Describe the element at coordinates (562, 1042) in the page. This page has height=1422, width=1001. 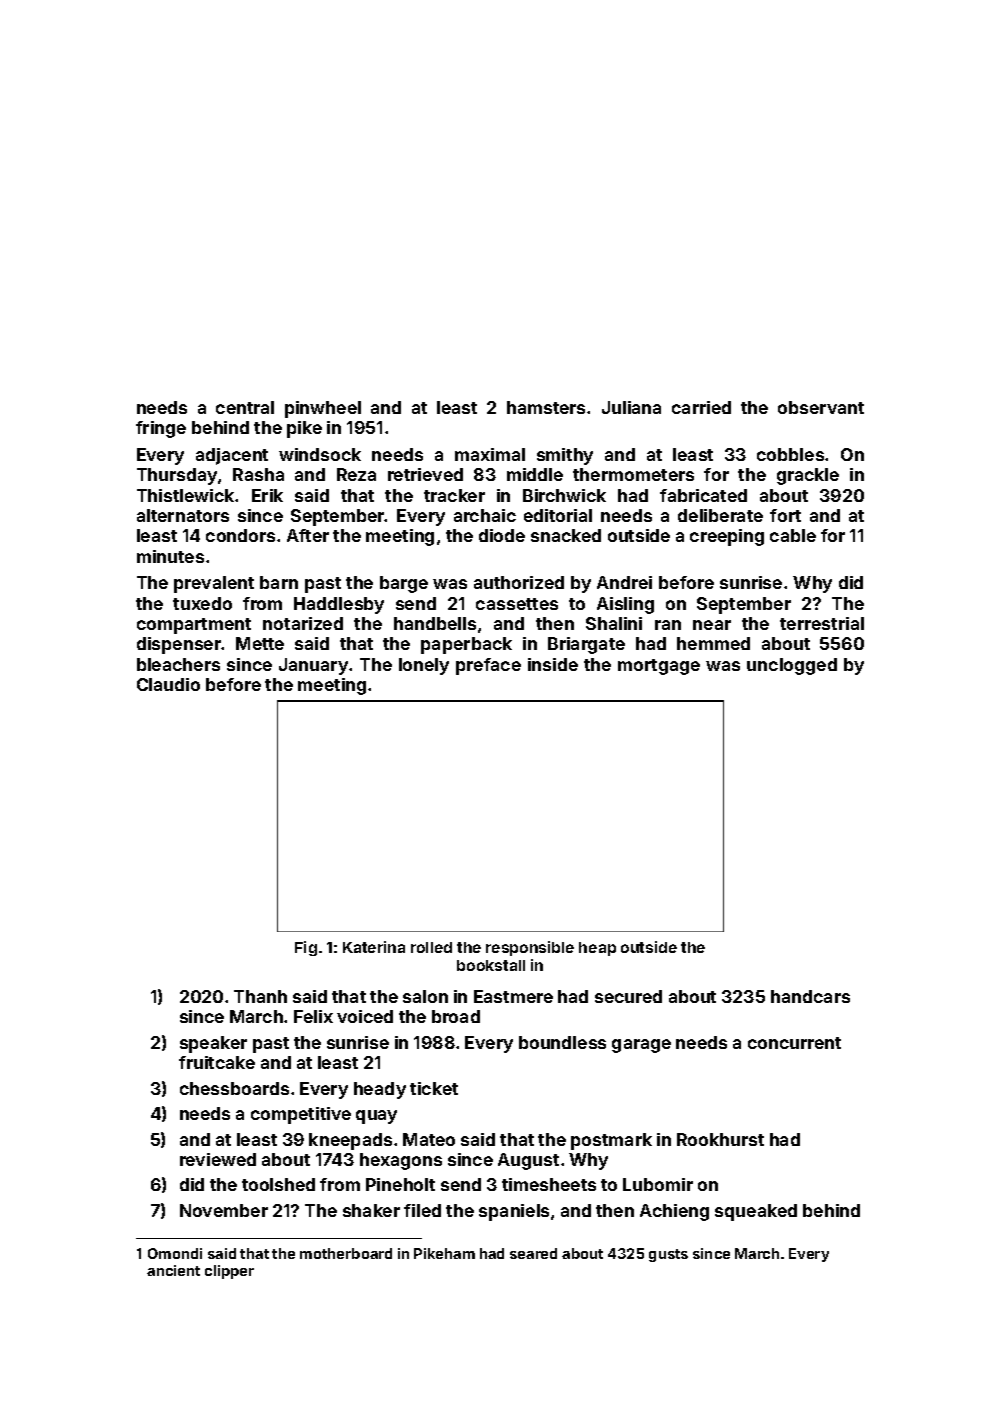
I see `boundless` at that location.
